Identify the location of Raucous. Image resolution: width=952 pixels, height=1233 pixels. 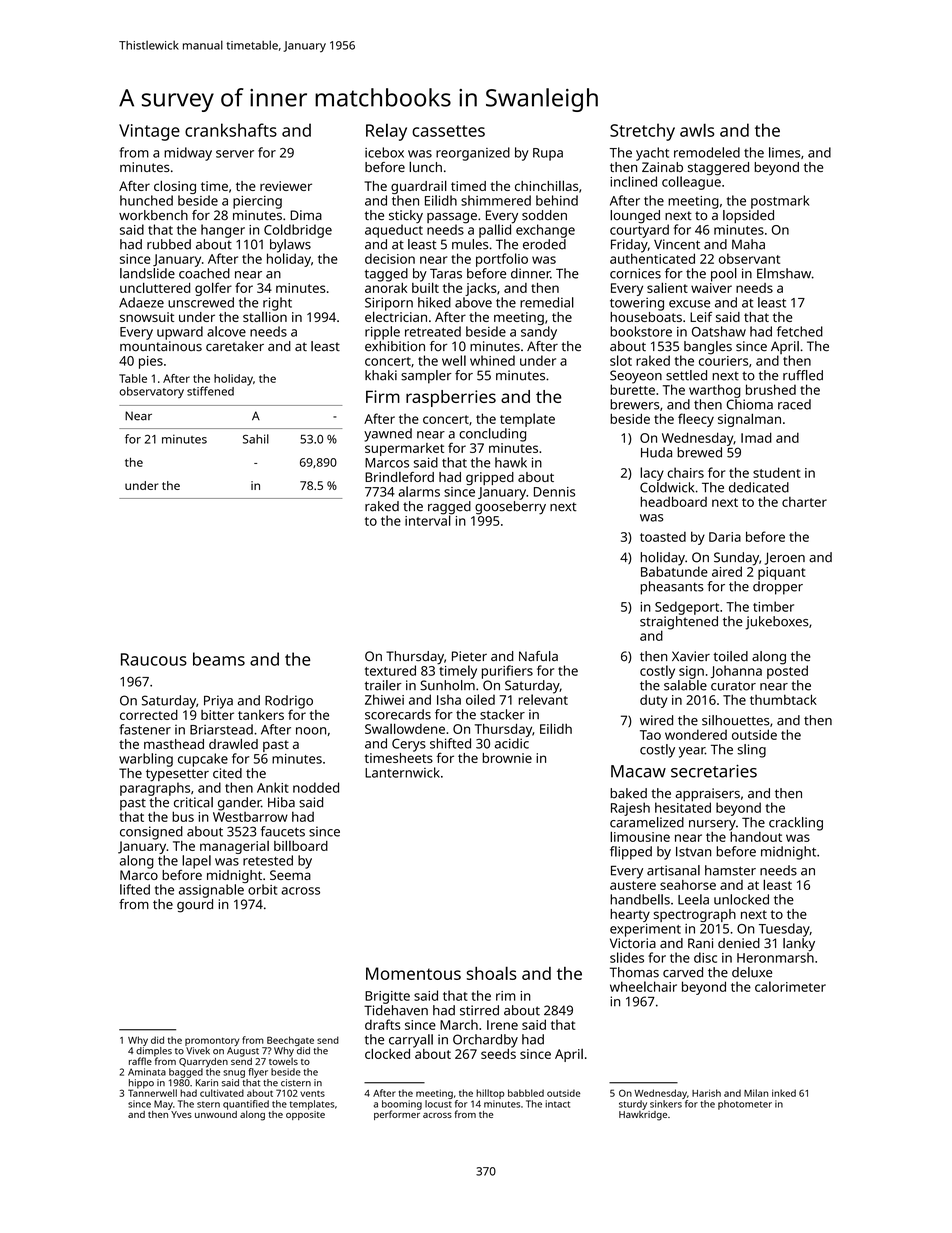
(154, 659).
